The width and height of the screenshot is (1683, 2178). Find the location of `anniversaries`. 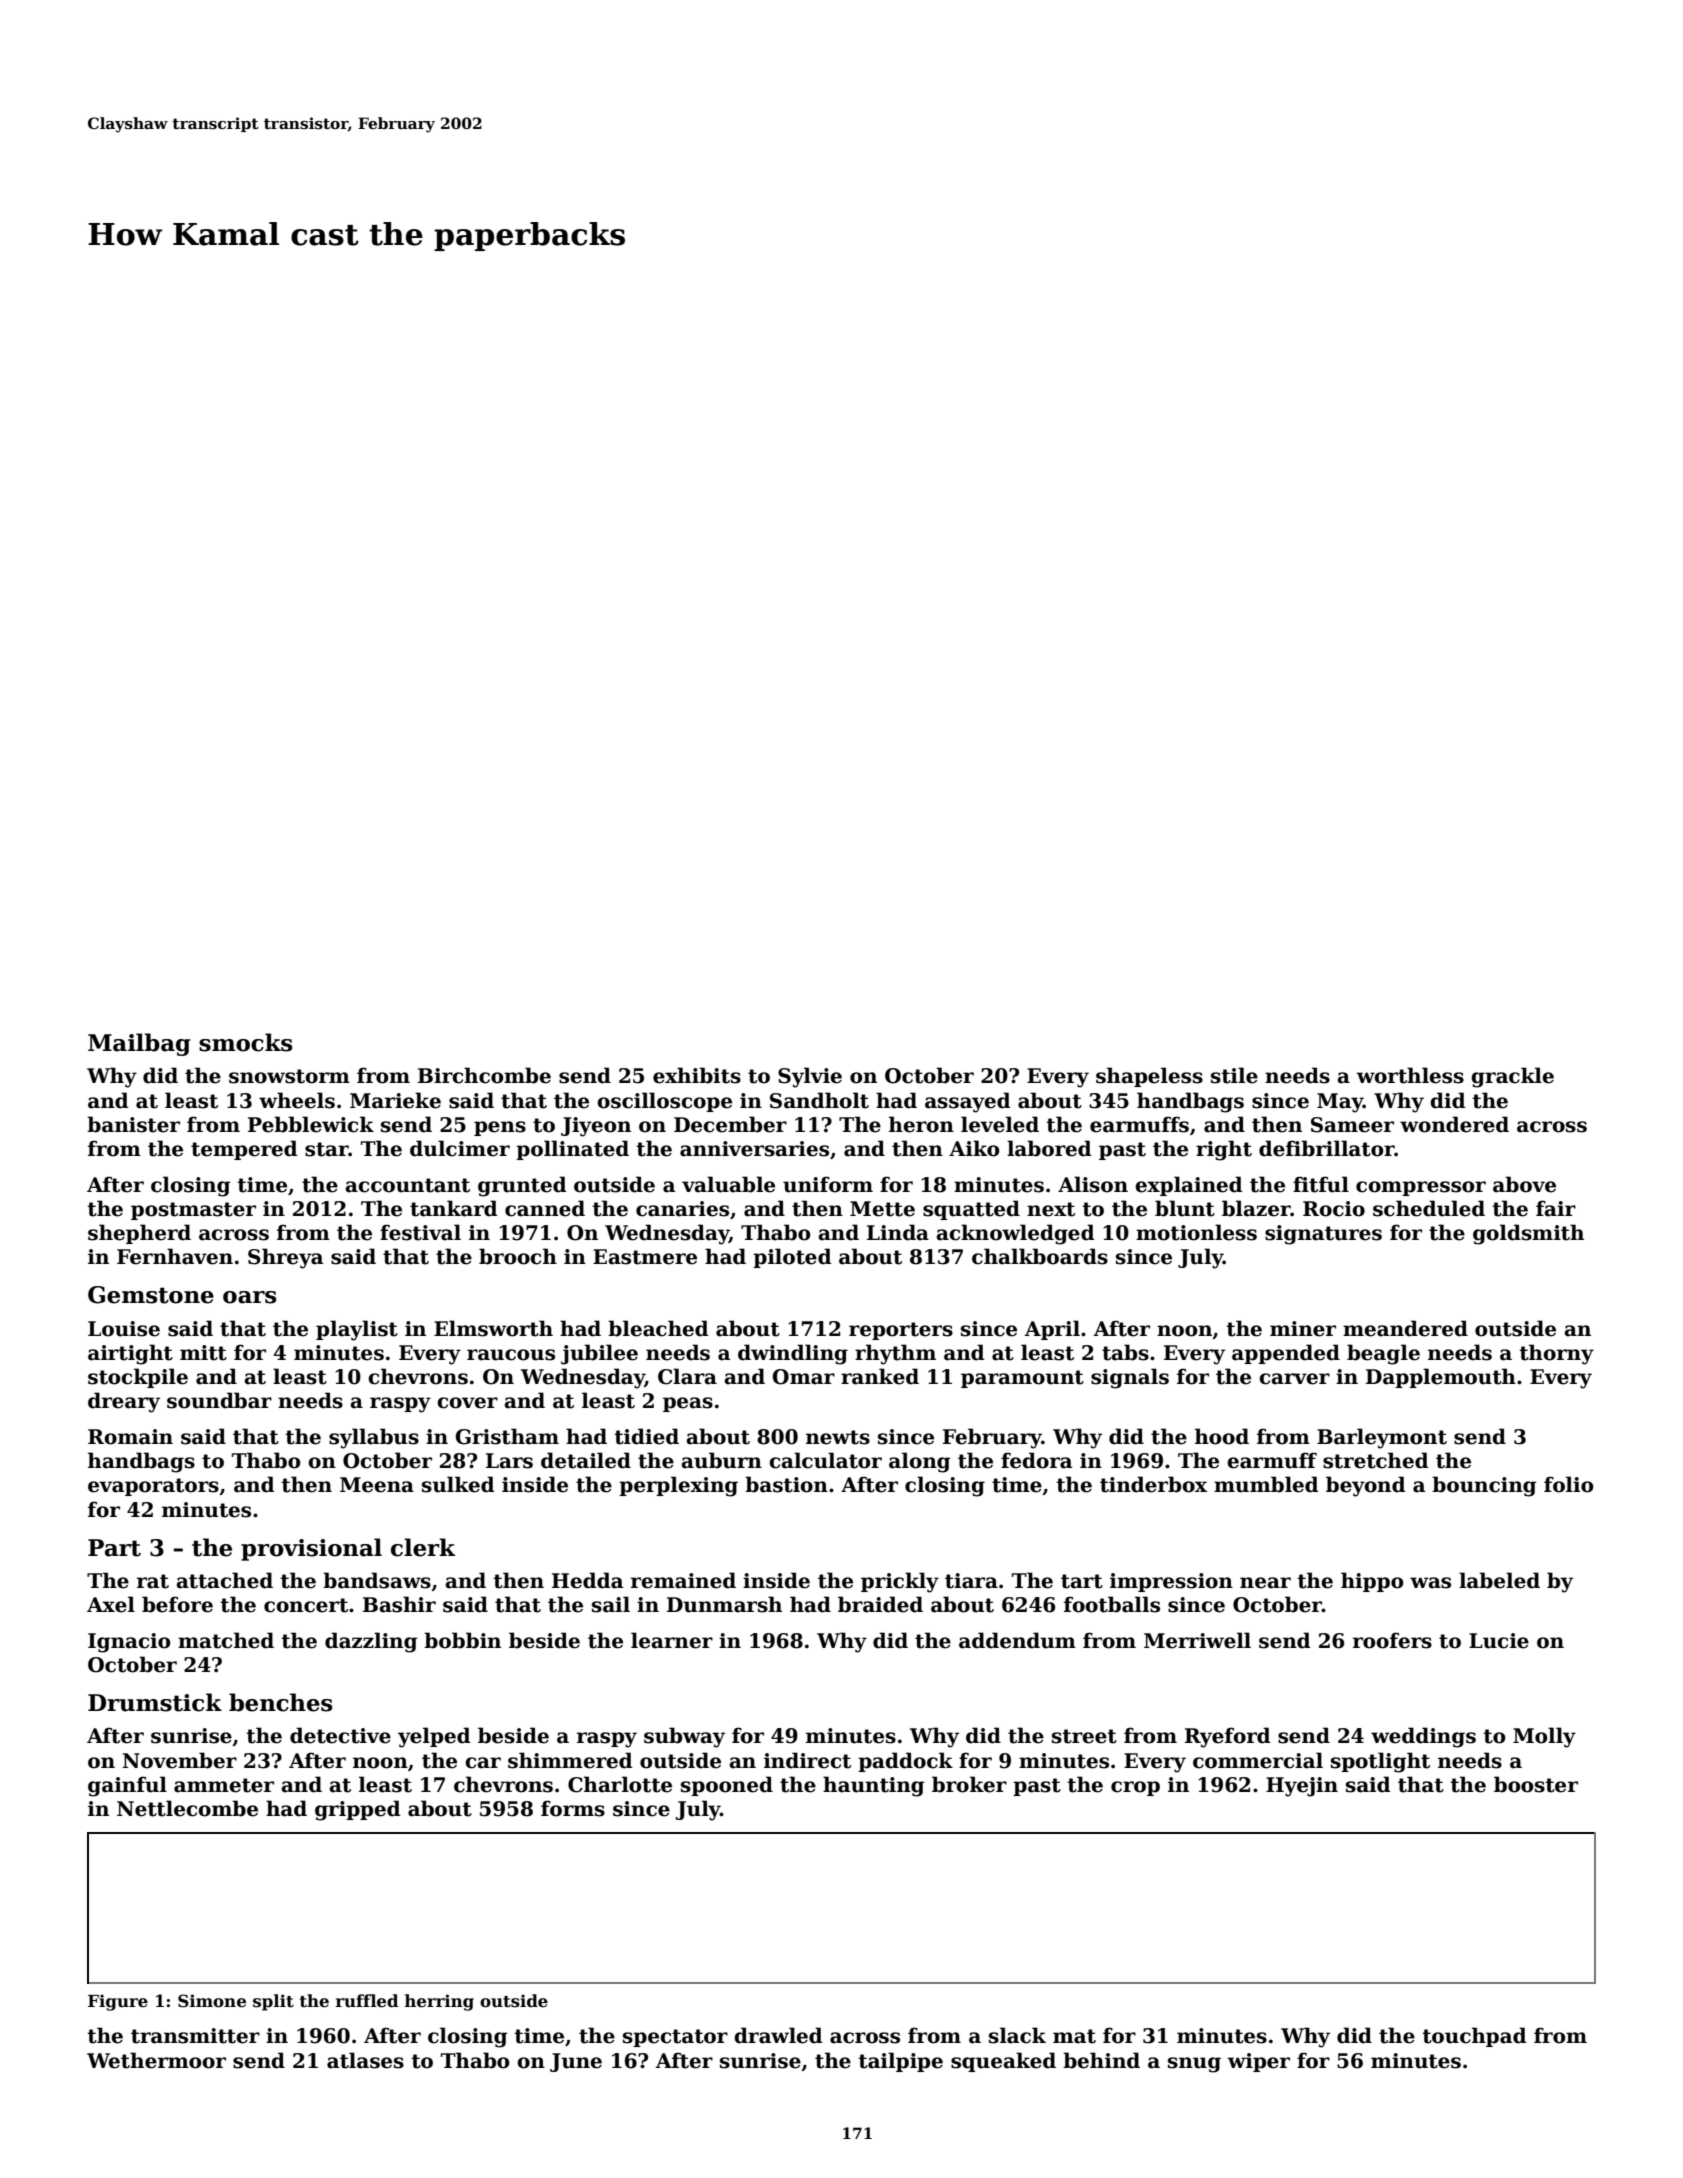

anniversaries is located at coordinates (754, 1149).
